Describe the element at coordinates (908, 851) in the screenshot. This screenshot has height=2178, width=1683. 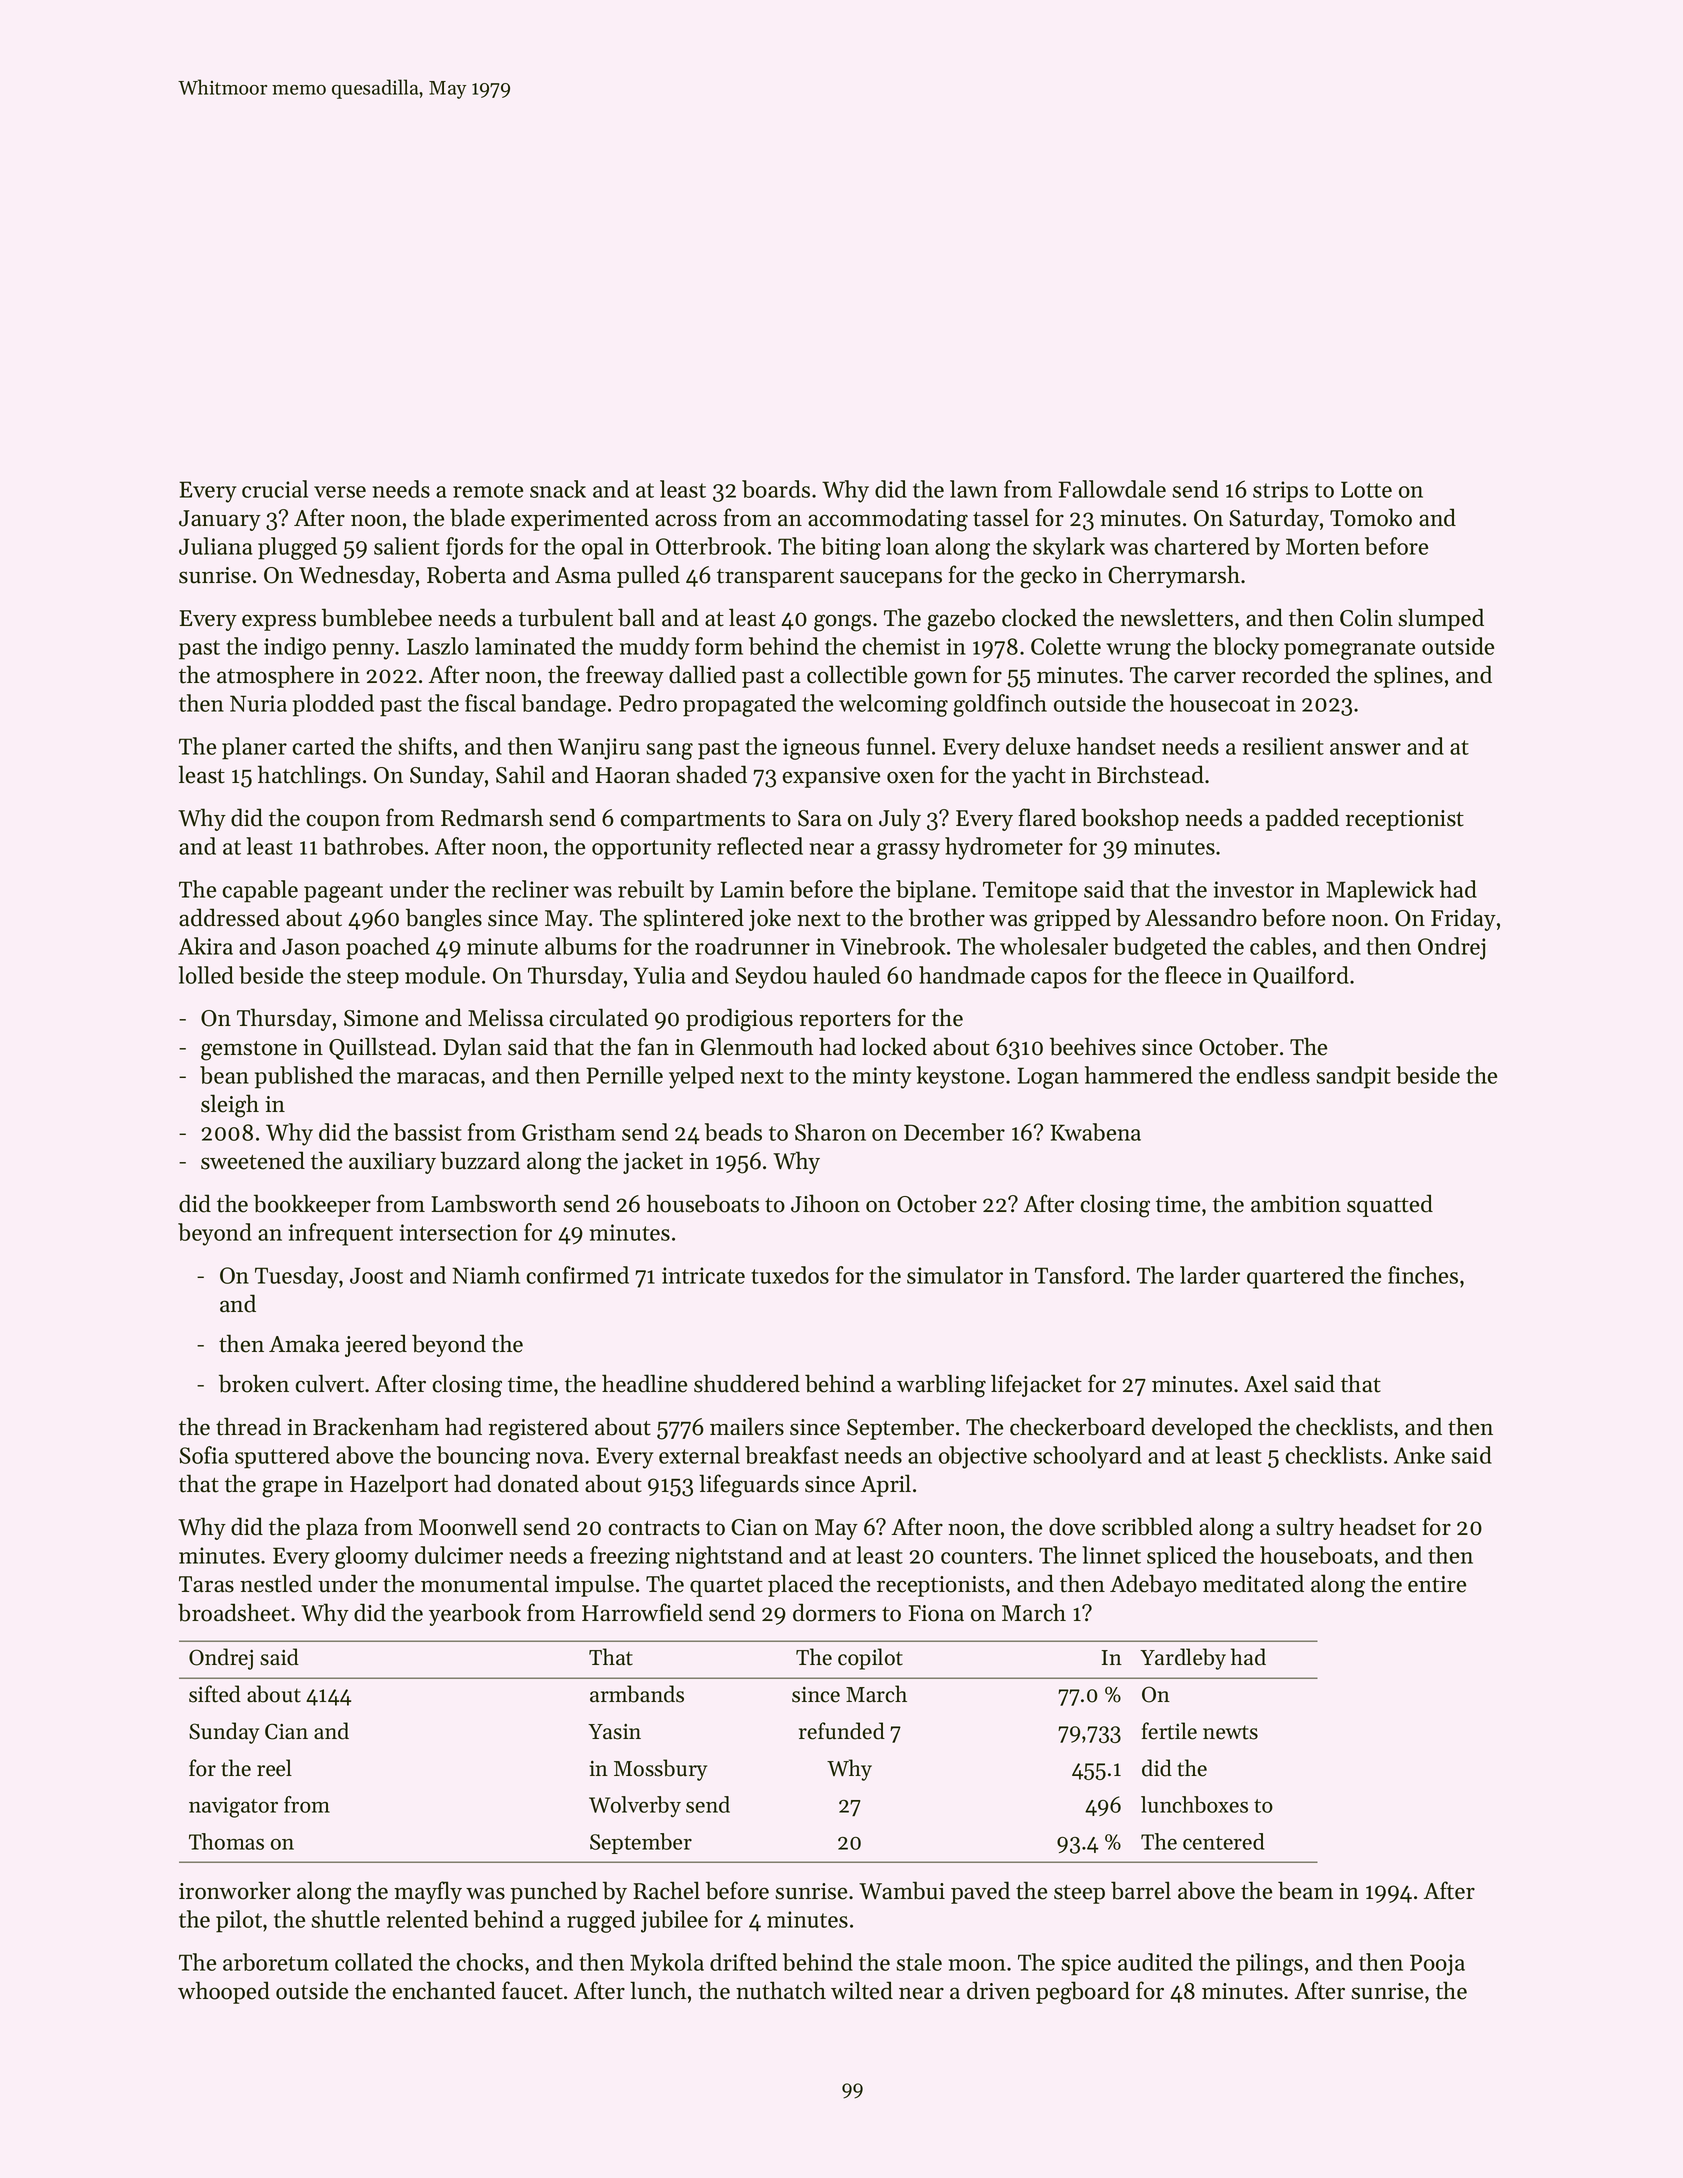
I see `grassy` at that location.
